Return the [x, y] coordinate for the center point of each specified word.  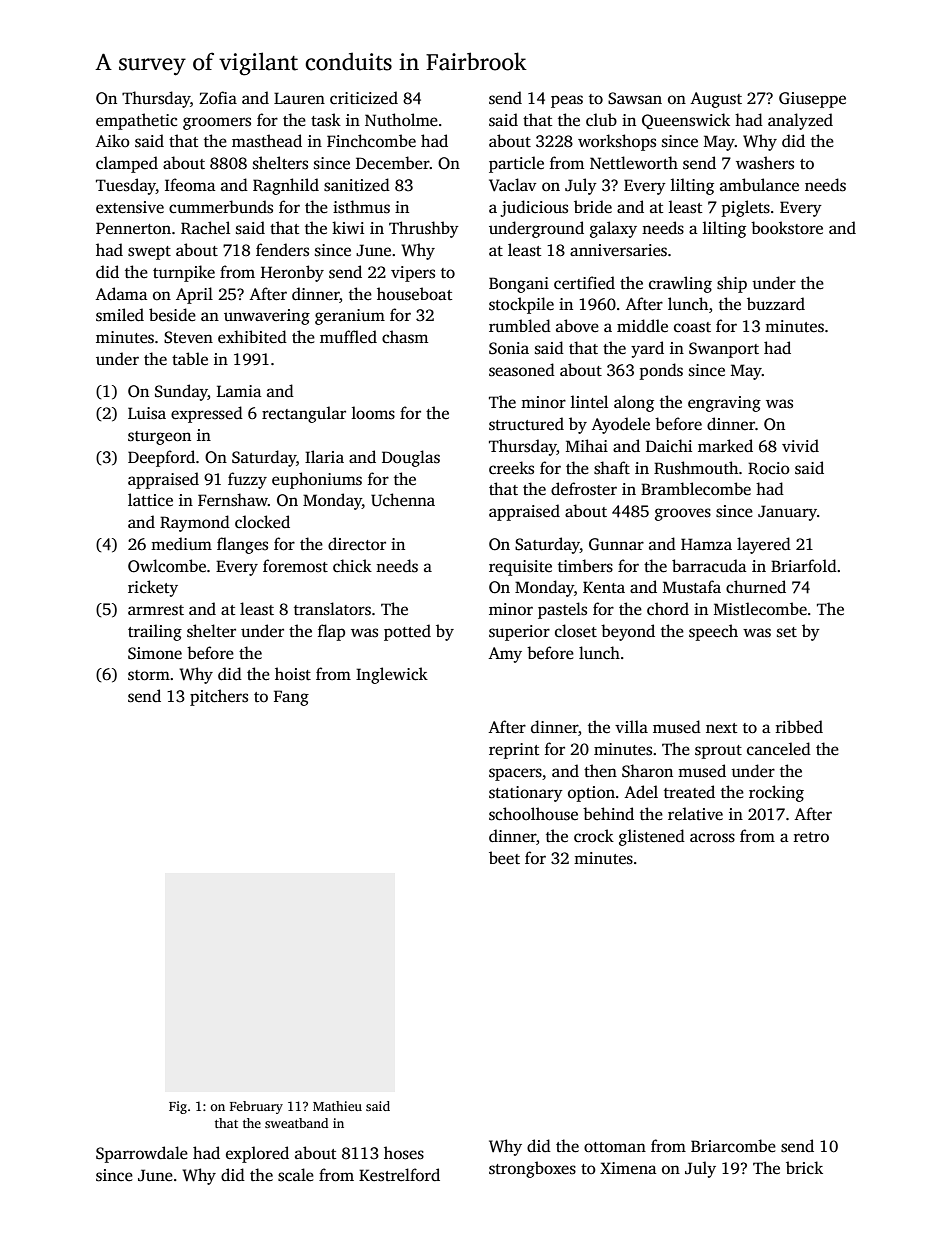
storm [149, 675]
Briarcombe [733, 1145]
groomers [217, 123]
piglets [746, 208]
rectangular [304, 414]
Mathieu [337, 1106]
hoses [404, 1153]
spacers [515, 774]
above [577, 325]
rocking [776, 793]
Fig [178, 1107]
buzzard [776, 304]
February [256, 1107]
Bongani [519, 285]
